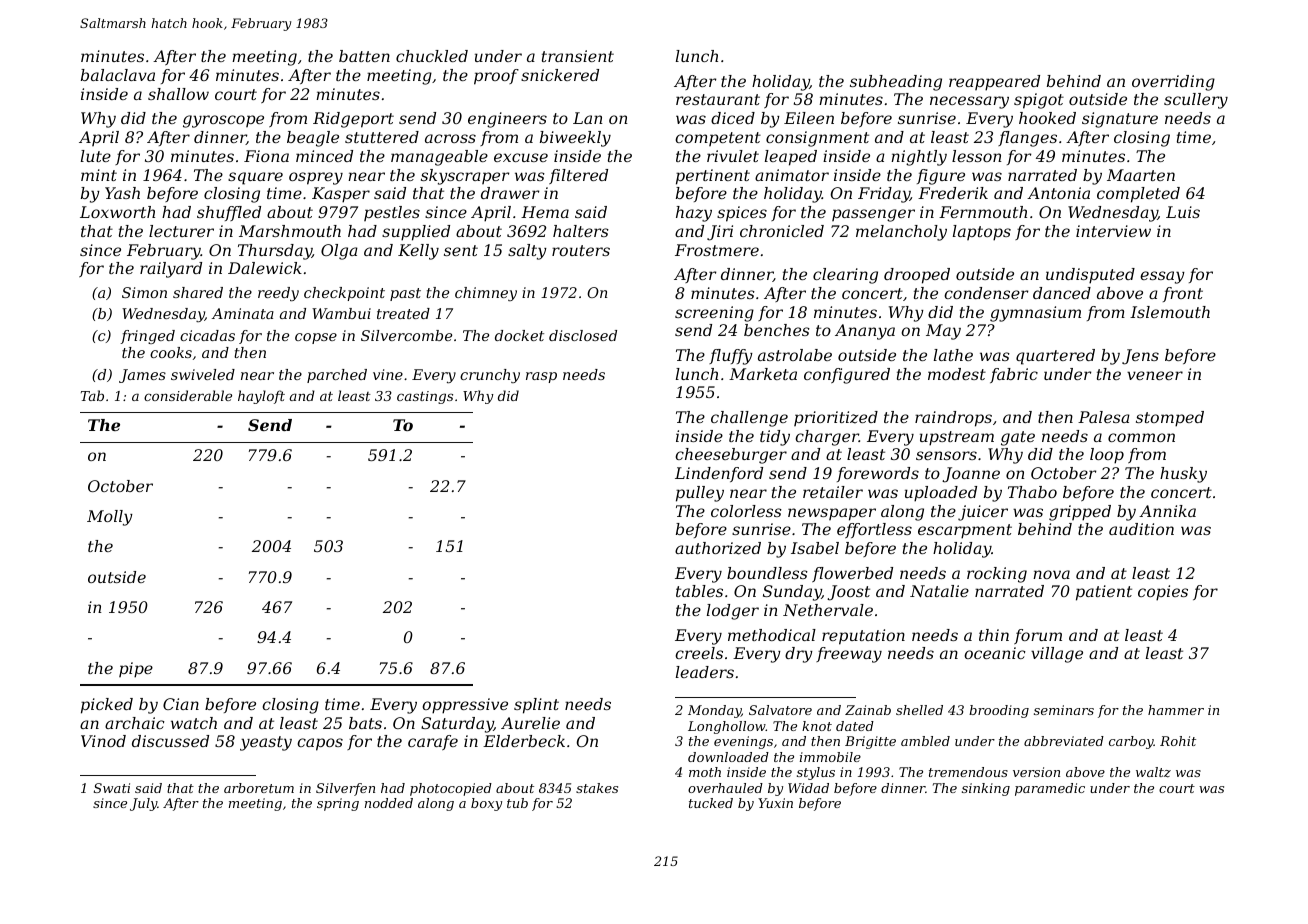 The height and width of the screenshot is (924, 1308). Describe the element at coordinates (700, 494) in the screenshot. I see `pulley` at that location.
